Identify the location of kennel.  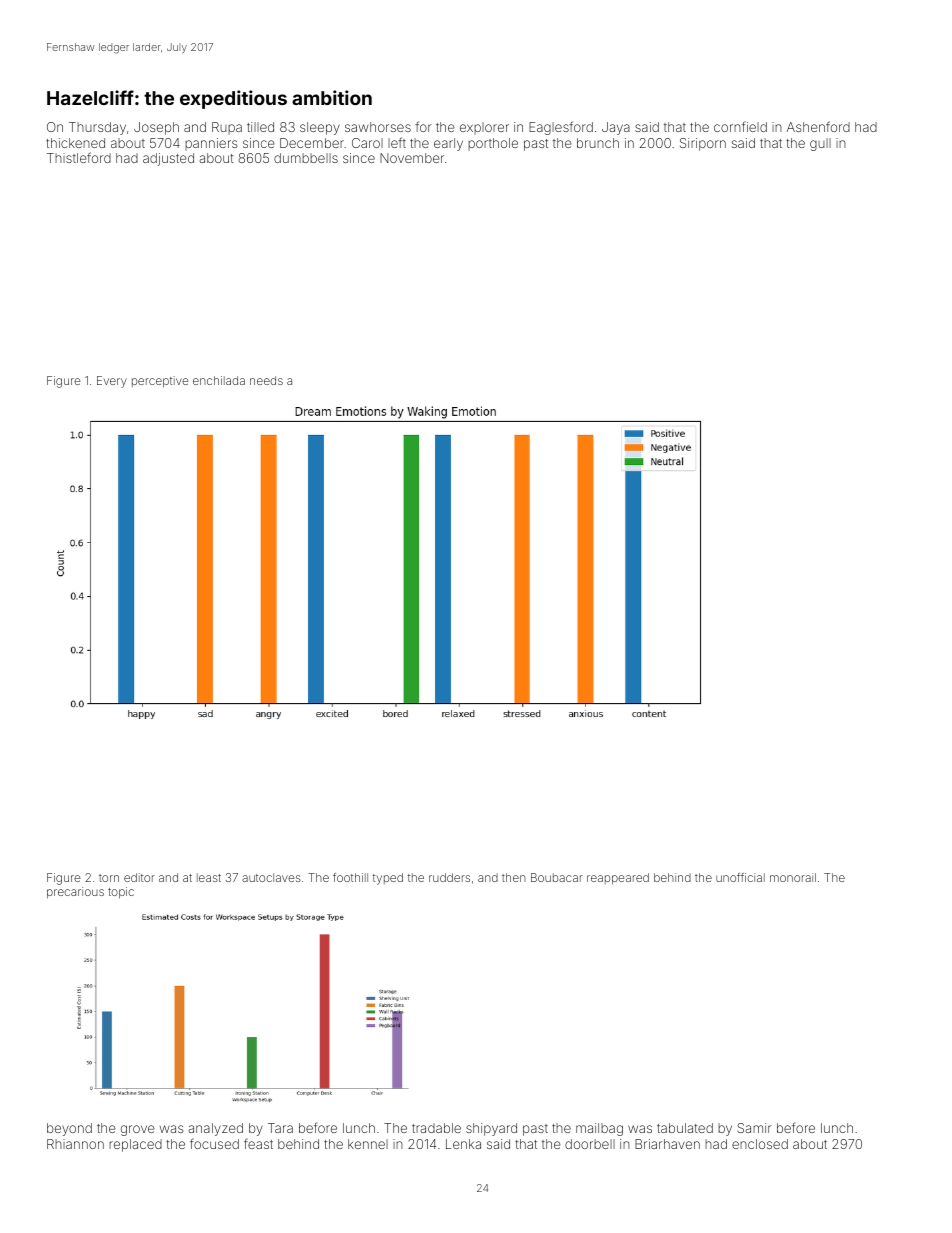
(368, 1144).
